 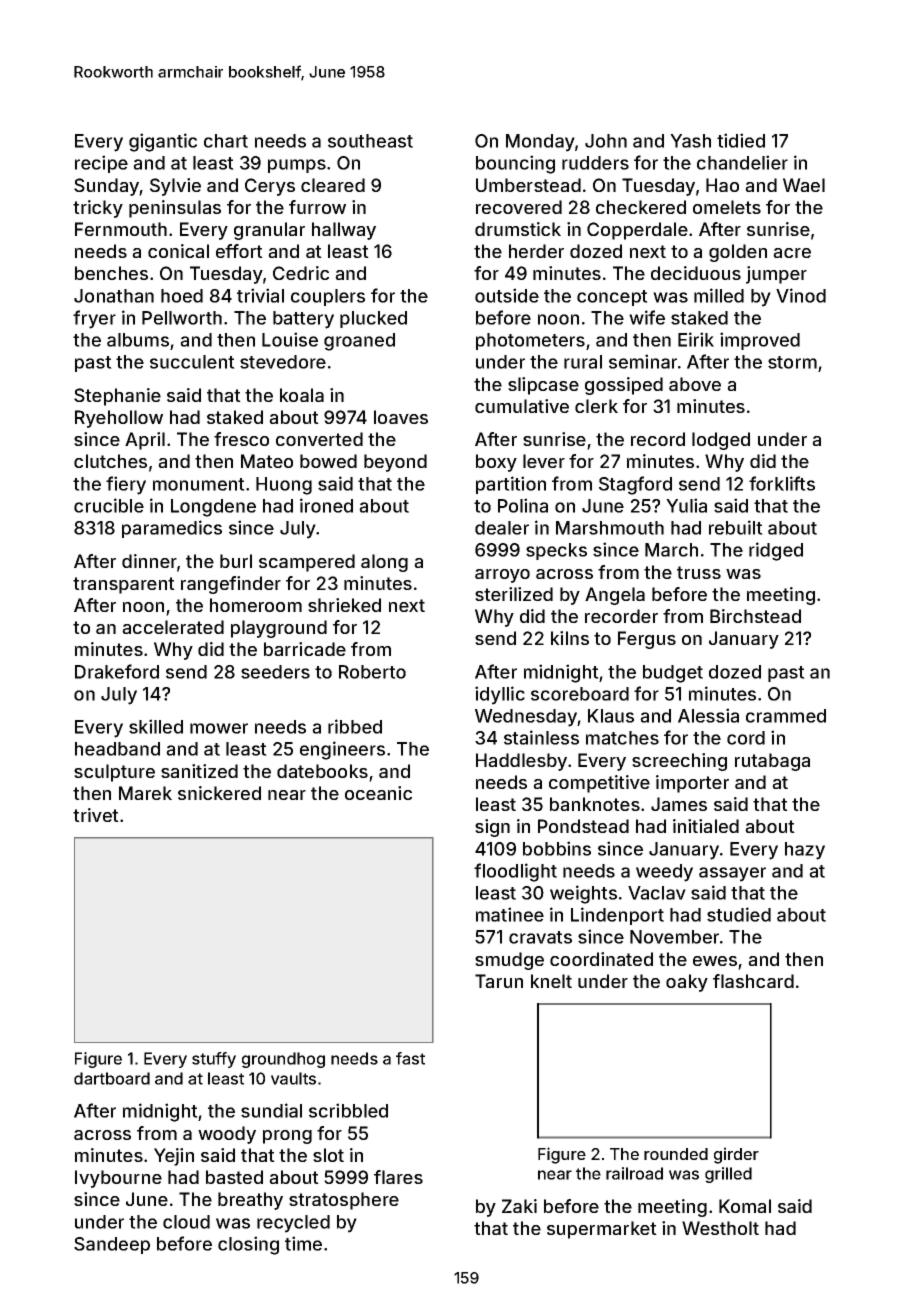 I want to click on Jonathan, so click(x=114, y=296).
